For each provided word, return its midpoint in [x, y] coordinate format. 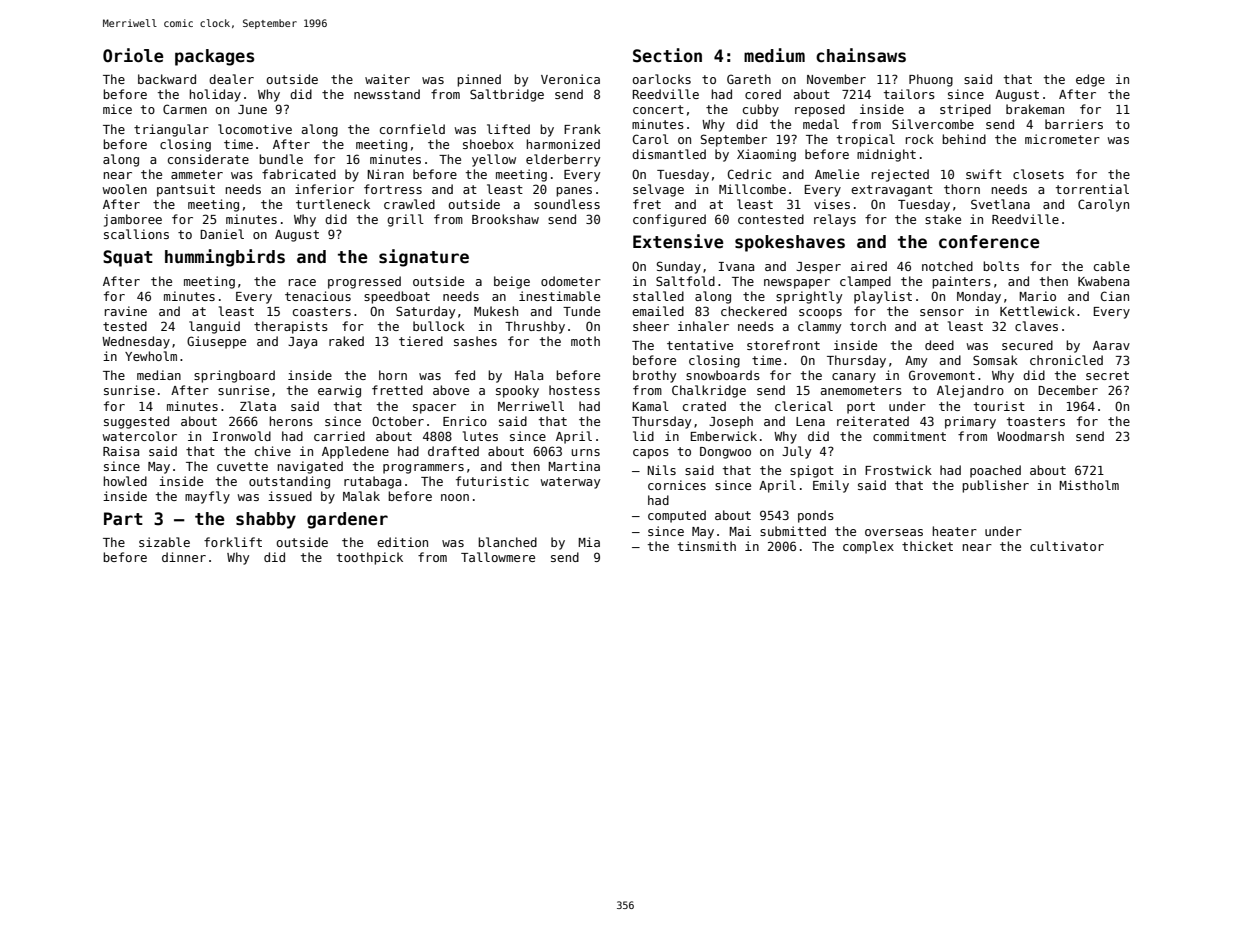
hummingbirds [225, 258]
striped [965, 110]
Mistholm [1089, 485]
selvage [658, 190]
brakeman [1035, 109]
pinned [479, 80]
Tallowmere [498, 557]
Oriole [133, 55]
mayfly [207, 497]
